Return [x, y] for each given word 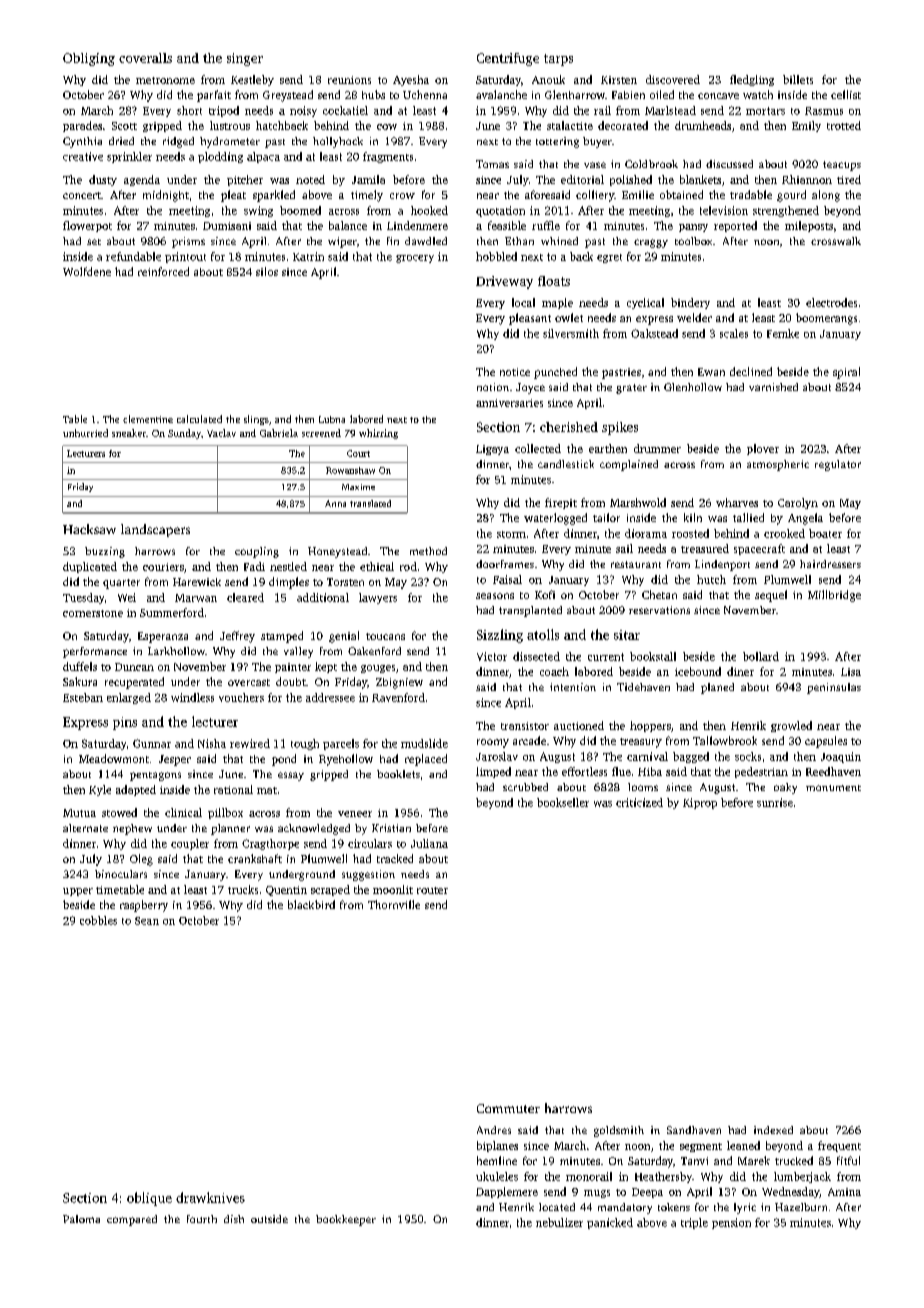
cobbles [98, 920]
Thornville [394, 904]
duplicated [90, 567]
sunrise [775, 802]
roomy [493, 743]
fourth [202, 1219]
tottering [557, 142]
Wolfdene [87, 271]
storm [511, 534]
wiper [342, 242]
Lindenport [722, 565]
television [724, 210]
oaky [785, 788]
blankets [700, 179]
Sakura [80, 681]
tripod [224, 111]
